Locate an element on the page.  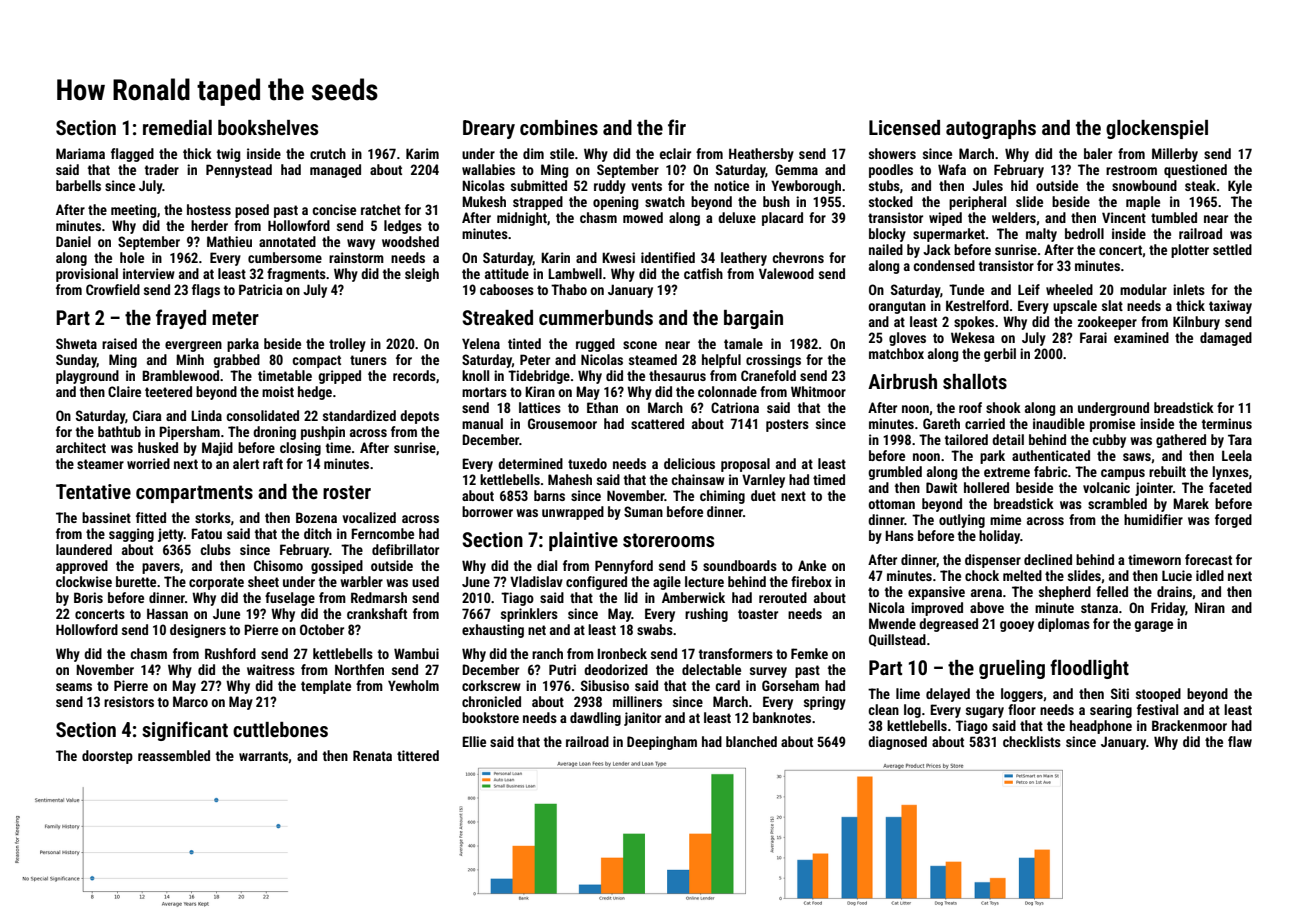
thesaurus is located at coordinates (677, 375).
